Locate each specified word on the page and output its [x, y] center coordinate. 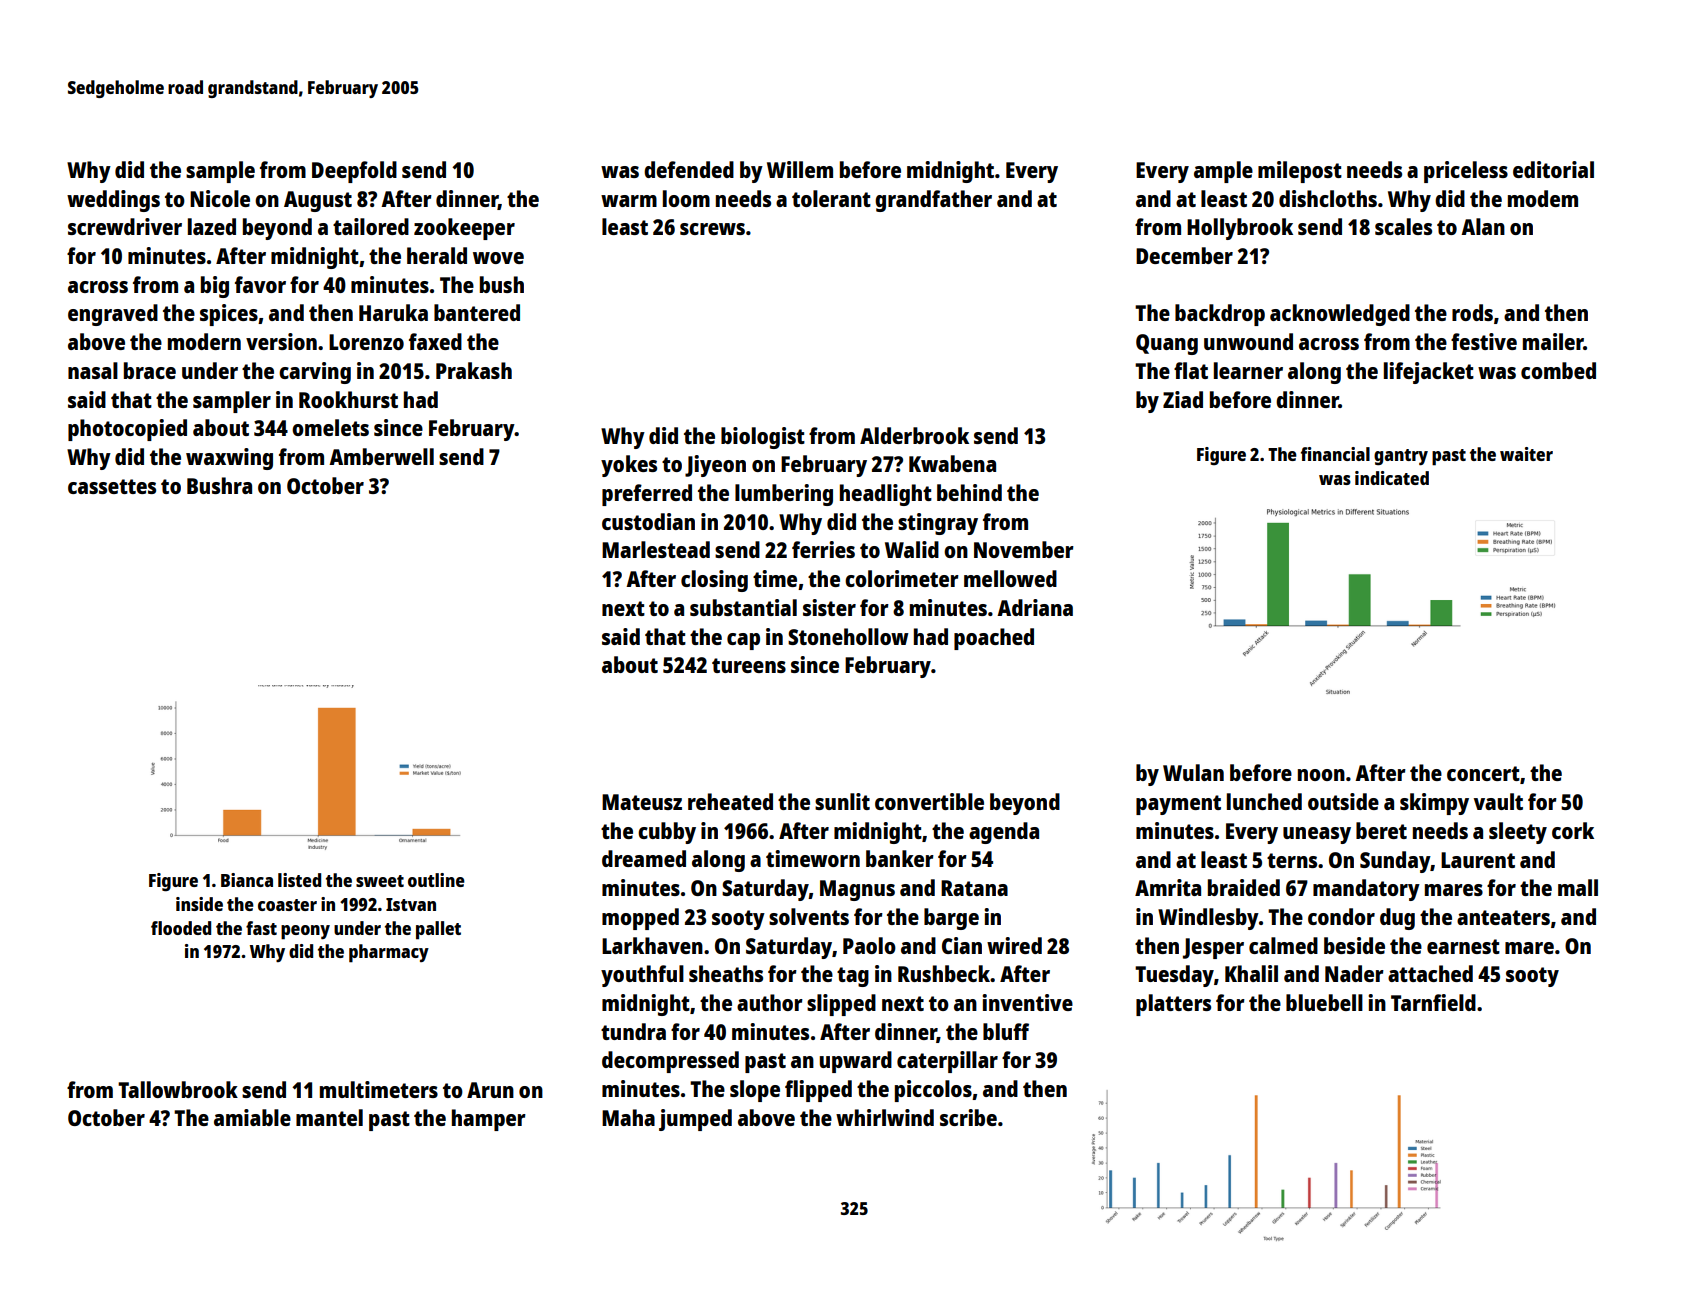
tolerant [831, 198]
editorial [1553, 169]
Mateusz [642, 802]
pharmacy [389, 953]
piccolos [933, 1091]
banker [900, 858]
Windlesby [1208, 919]
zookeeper [464, 229]
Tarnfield [1433, 1002]
